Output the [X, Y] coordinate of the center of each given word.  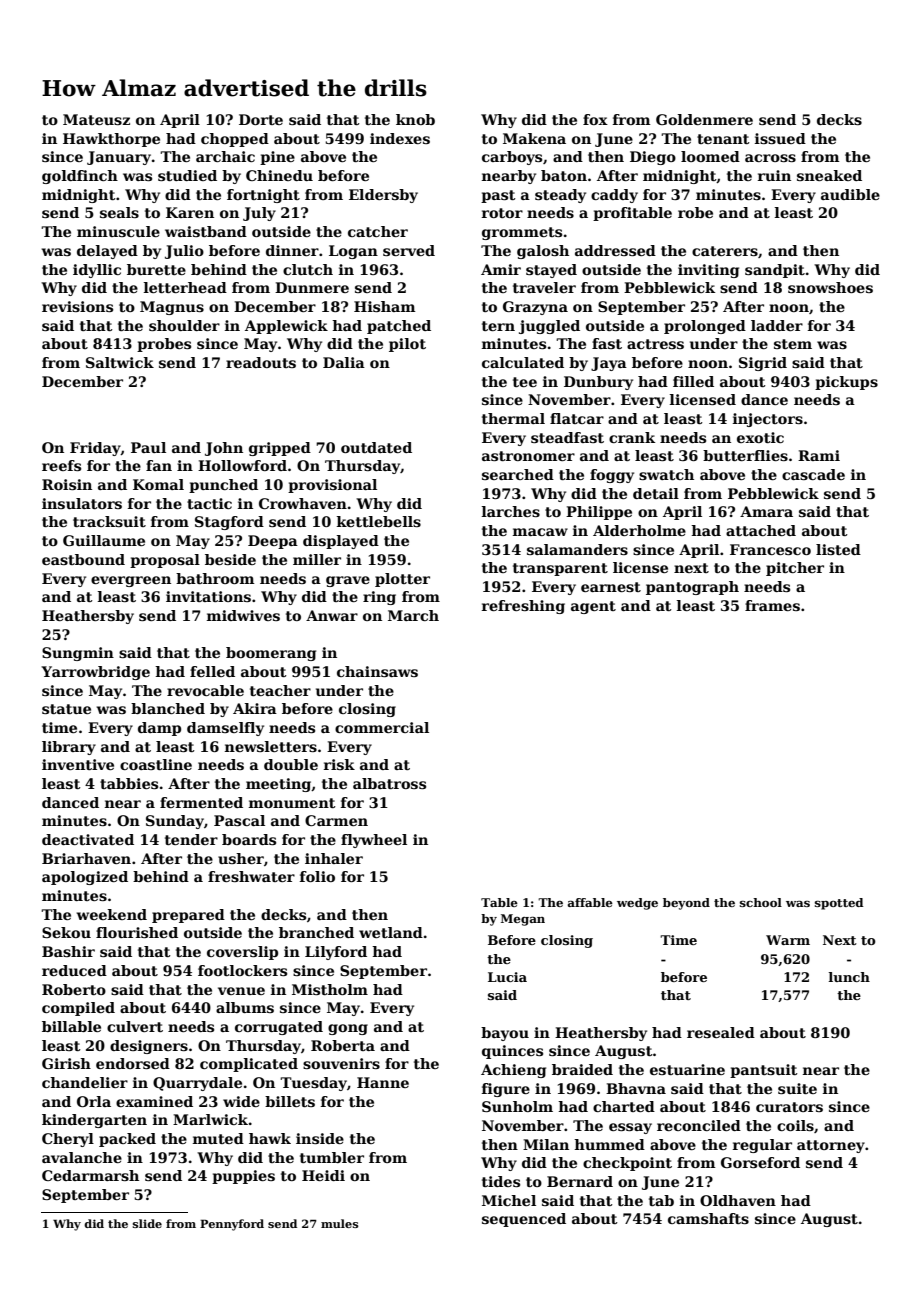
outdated [376, 447]
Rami [819, 455]
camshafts [708, 1218]
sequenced [524, 1220]
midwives [243, 615]
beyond [686, 904]
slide [147, 1223]
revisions [77, 306]
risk [339, 764]
